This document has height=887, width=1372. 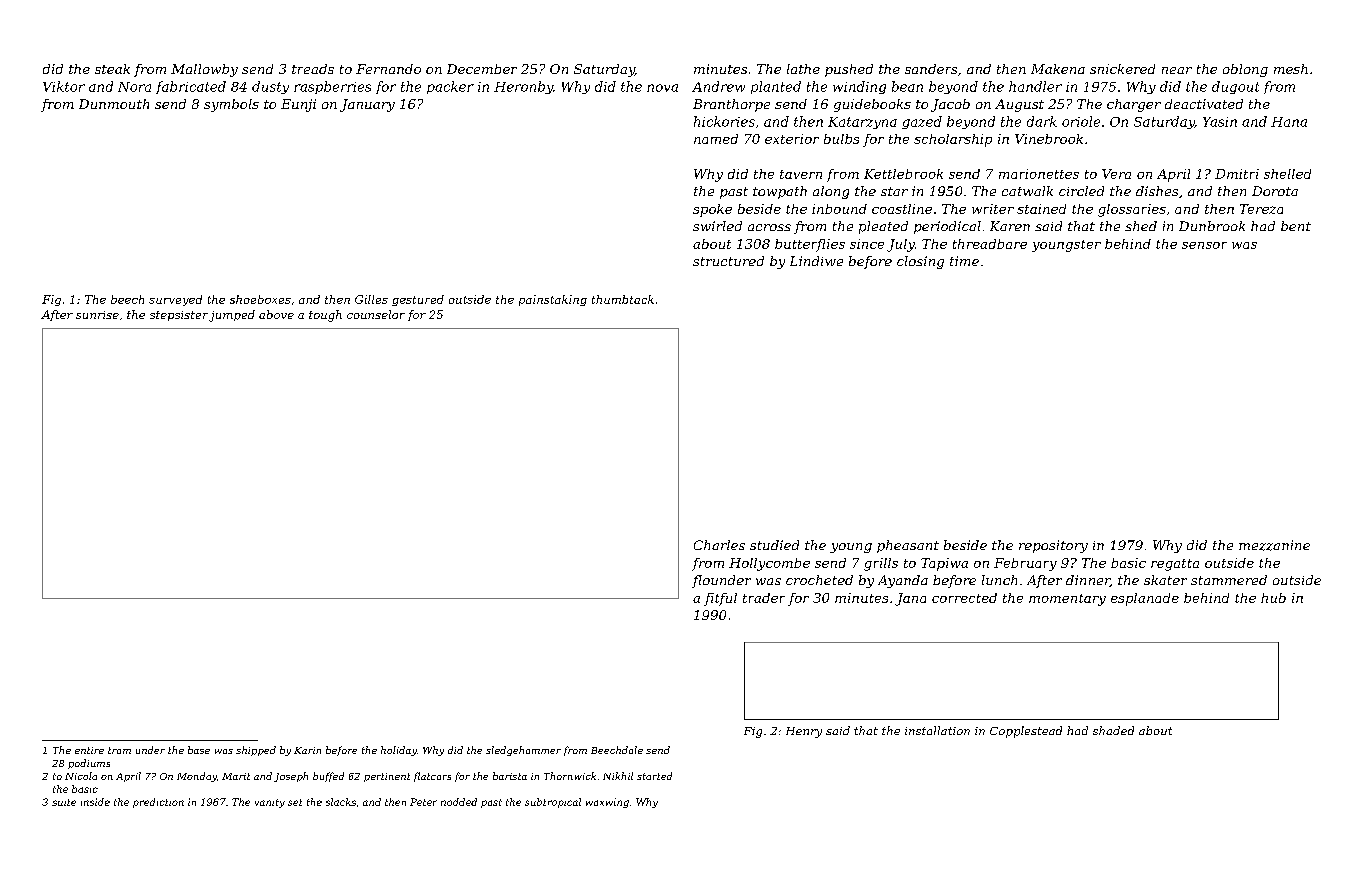 I want to click on December, so click(x=482, y=69).
